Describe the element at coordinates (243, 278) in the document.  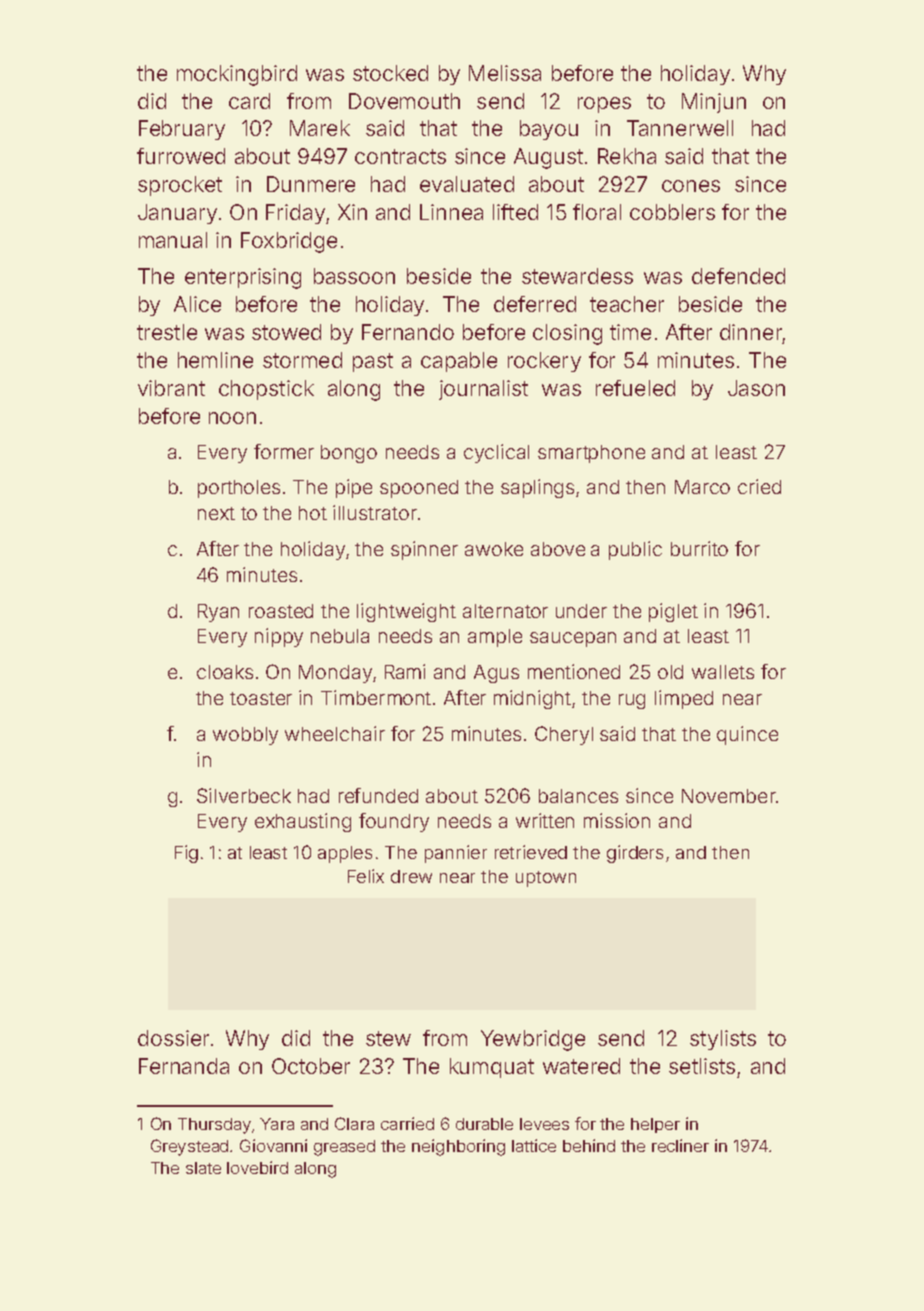
I see `enterprising` at that location.
